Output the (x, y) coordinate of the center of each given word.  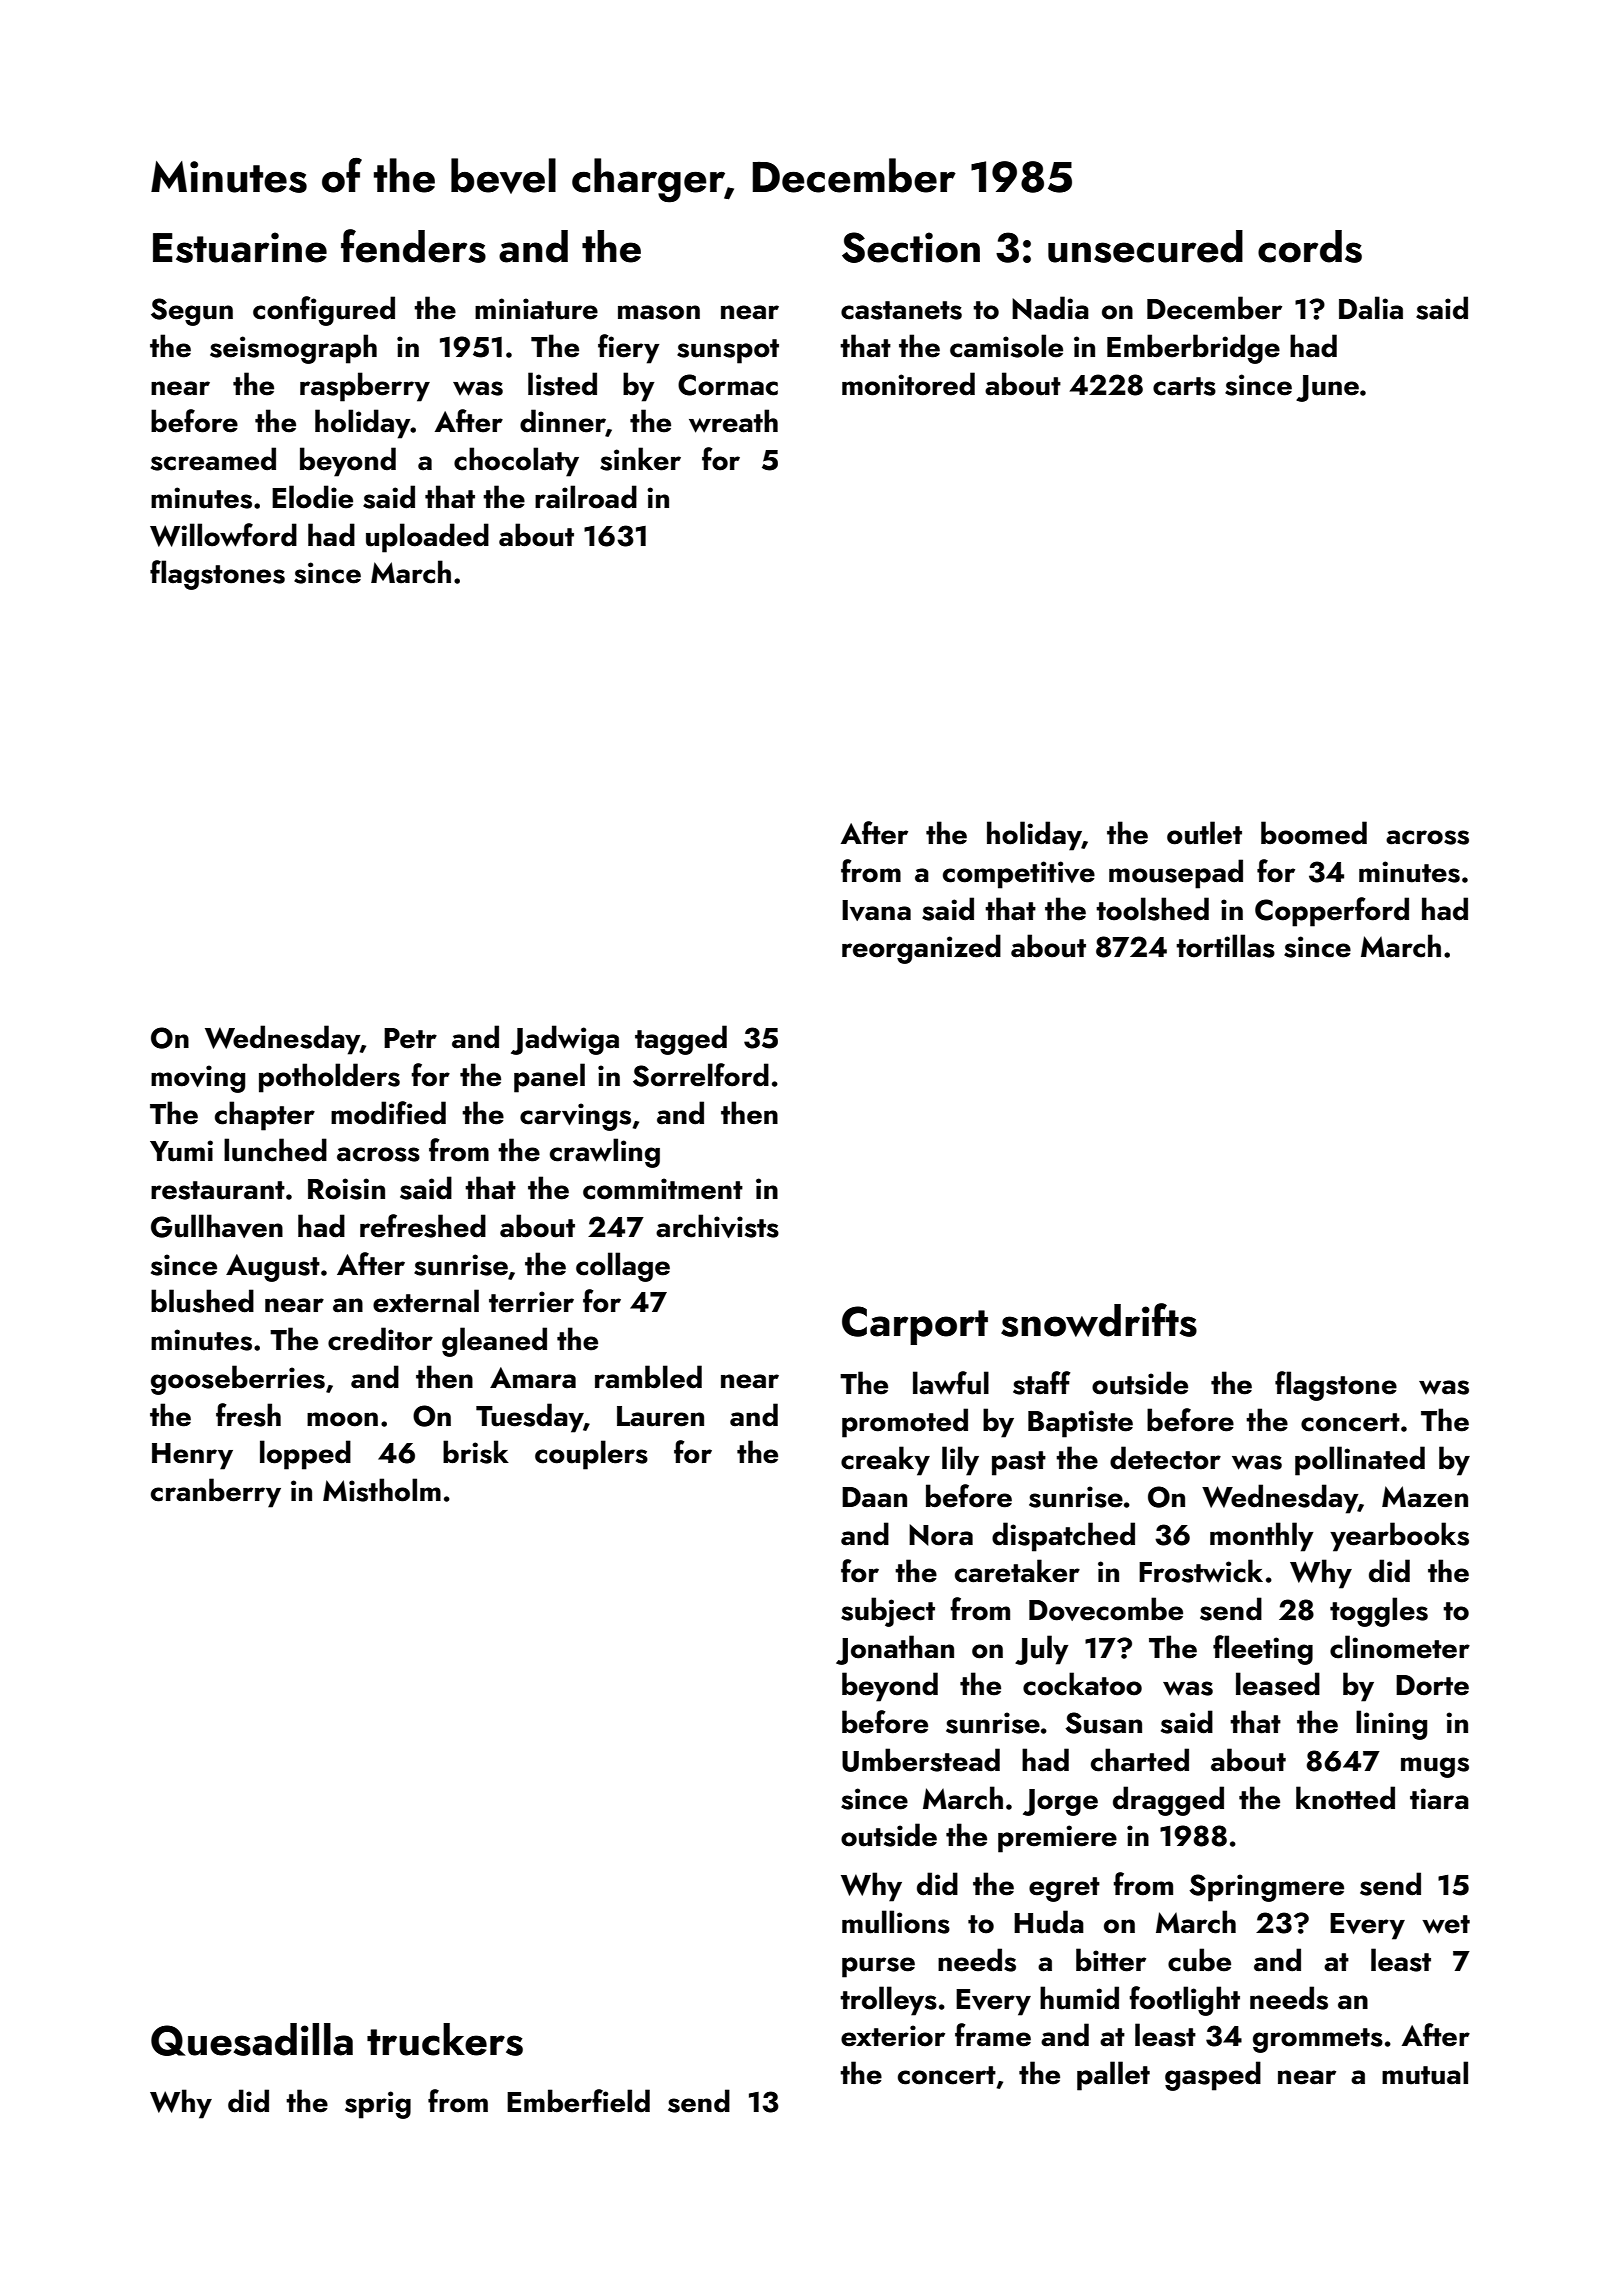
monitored (908, 384)
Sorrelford (701, 1075)
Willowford (223, 535)
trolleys (888, 2001)
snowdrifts (1099, 1320)
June (1327, 388)
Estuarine (240, 247)
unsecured (1145, 246)
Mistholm (382, 1490)
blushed (202, 1301)
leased (1278, 1684)
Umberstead (921, 1760)
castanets (901, 310)
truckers (445, 2039)
